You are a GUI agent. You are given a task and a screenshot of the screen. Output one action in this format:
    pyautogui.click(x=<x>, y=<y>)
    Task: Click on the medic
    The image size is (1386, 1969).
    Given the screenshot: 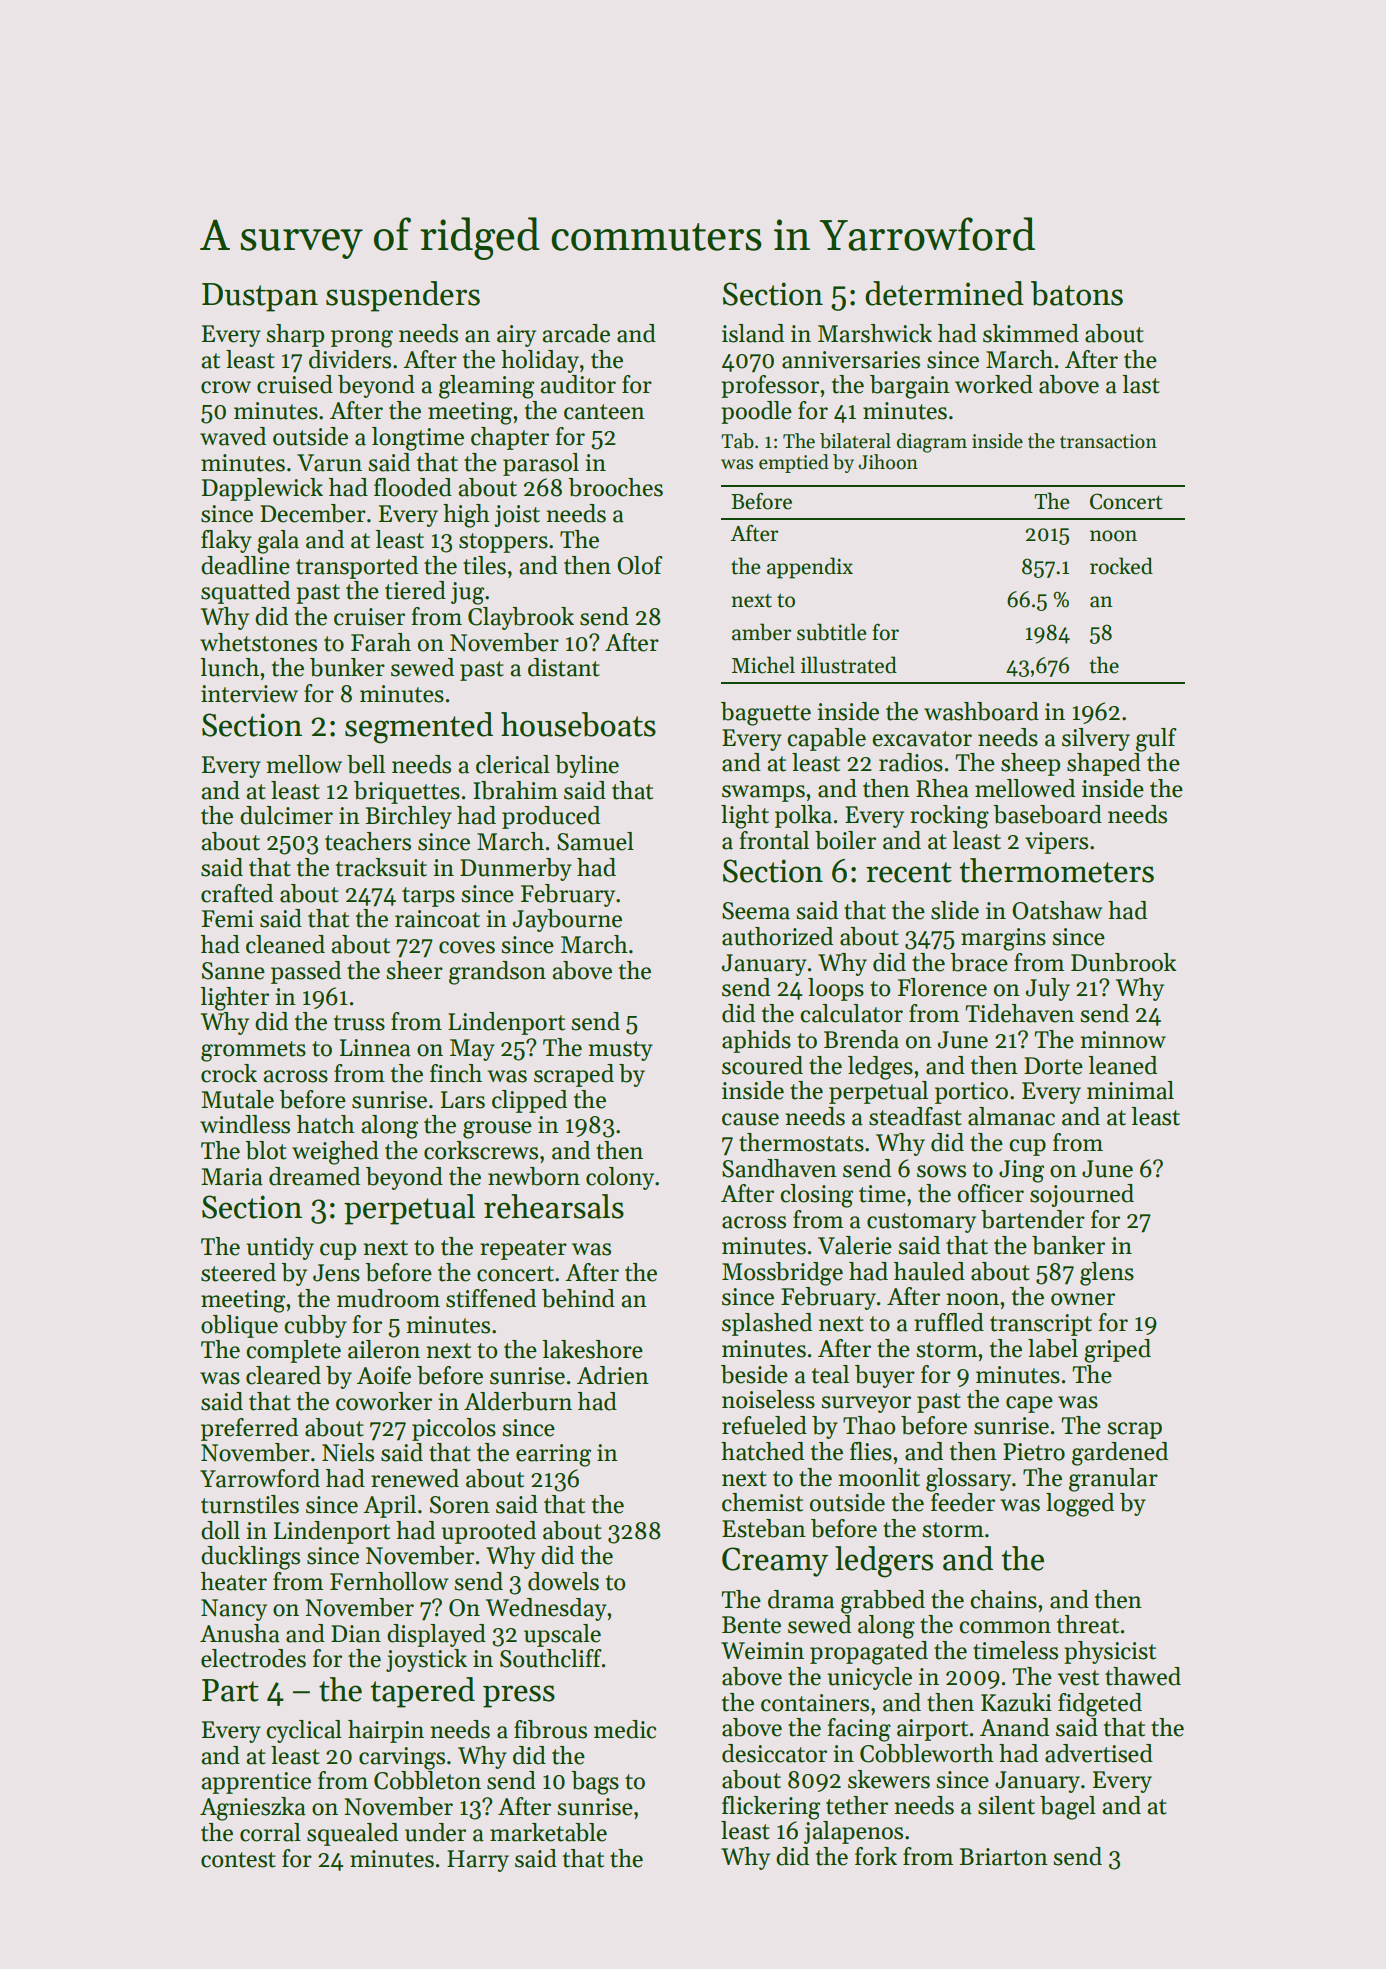 What is the action you would take?
    pyautogui.click(x=625, y=1729)
